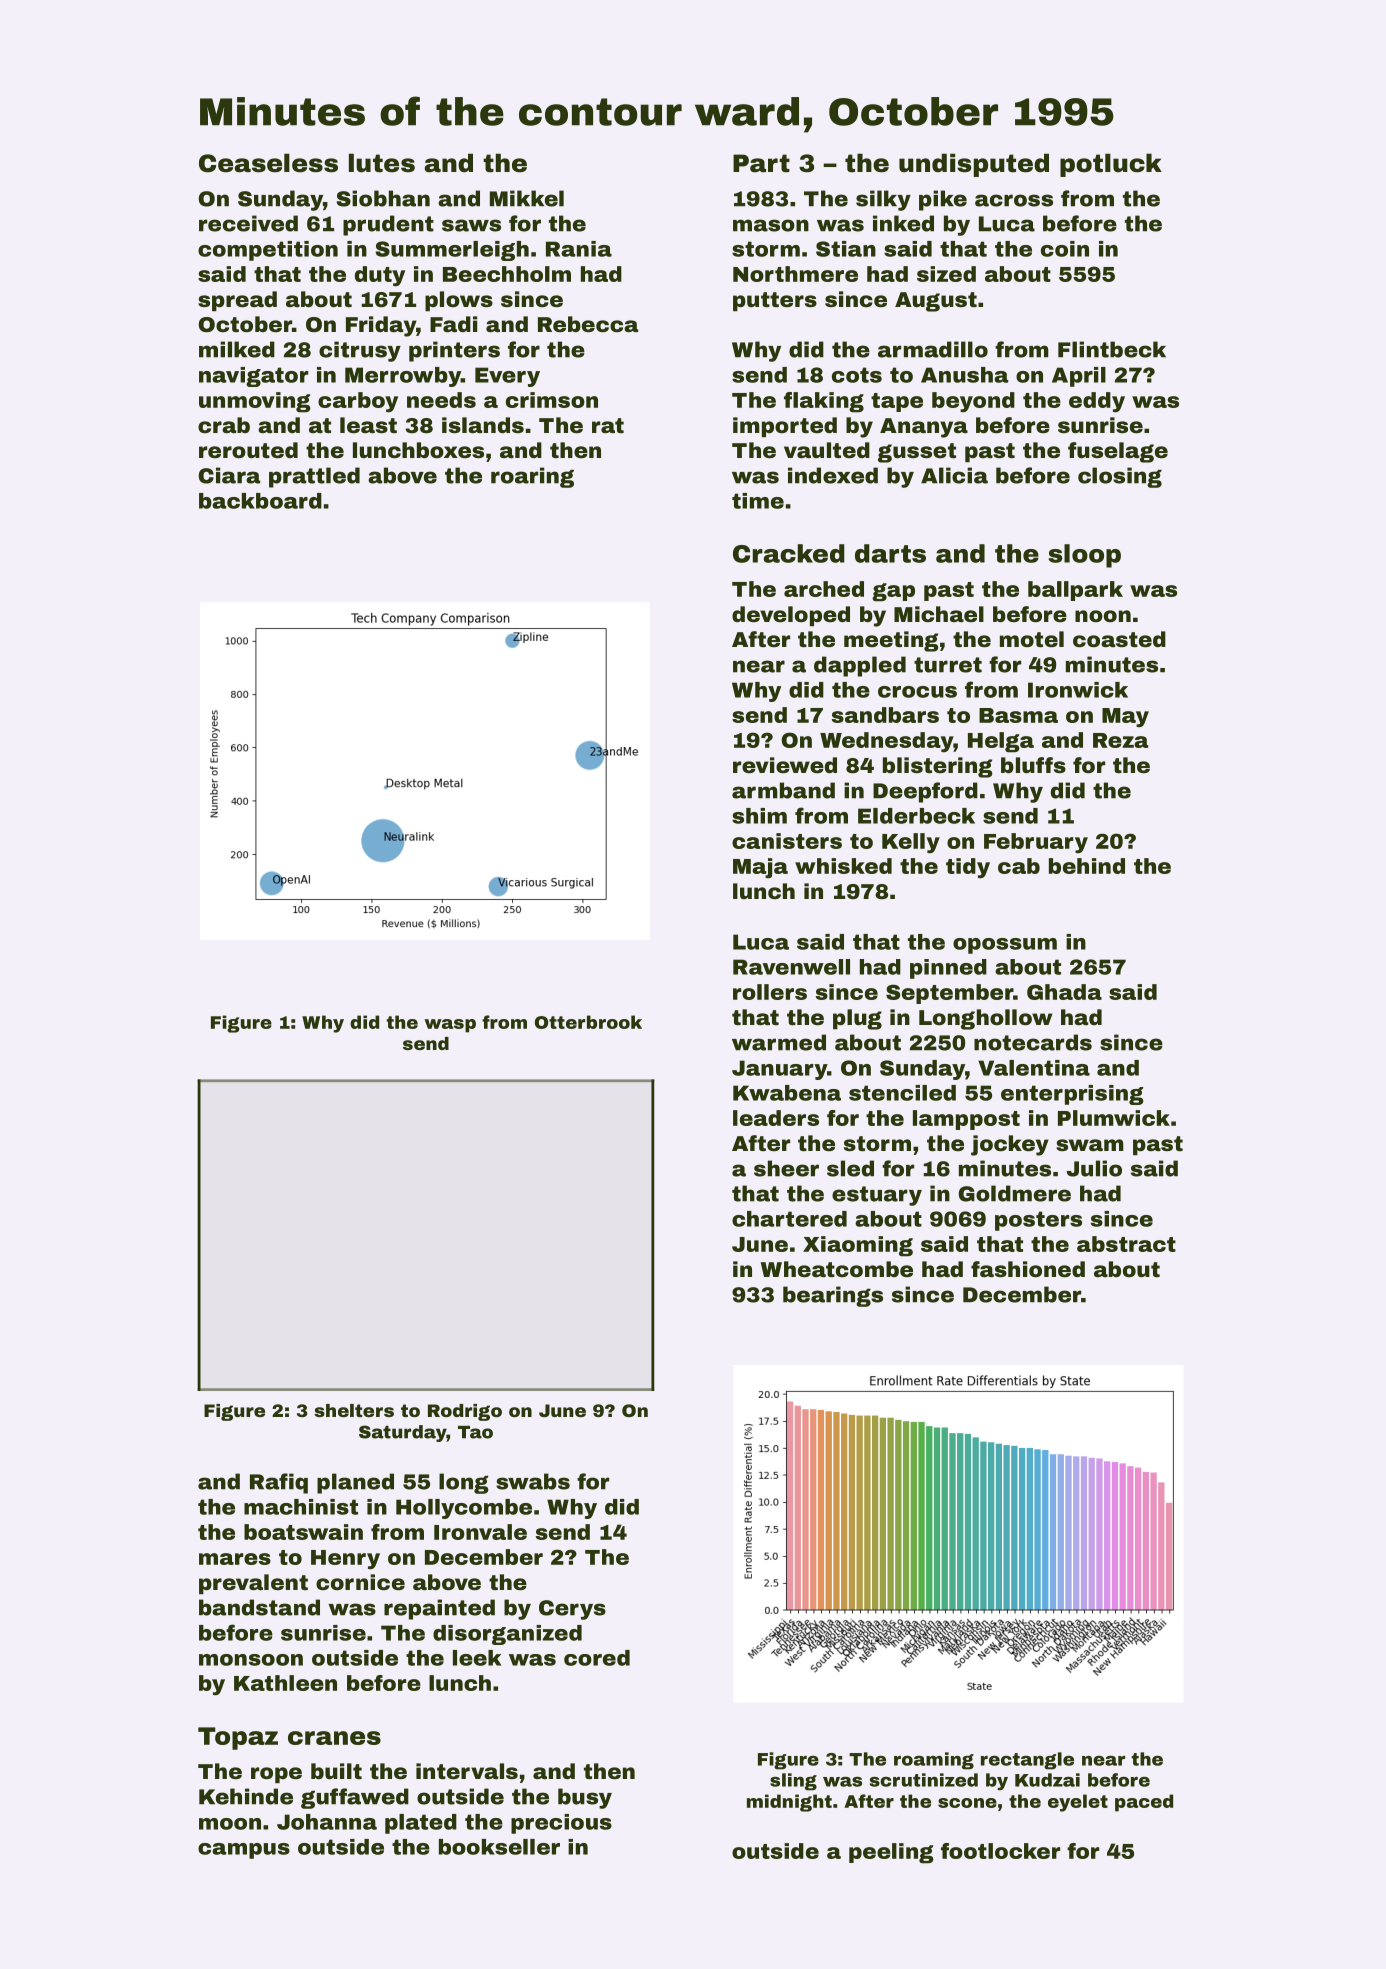  Describe the element at coordinates (837, 1269) in the screenshot. I see `Wheatcombe` at that location.
